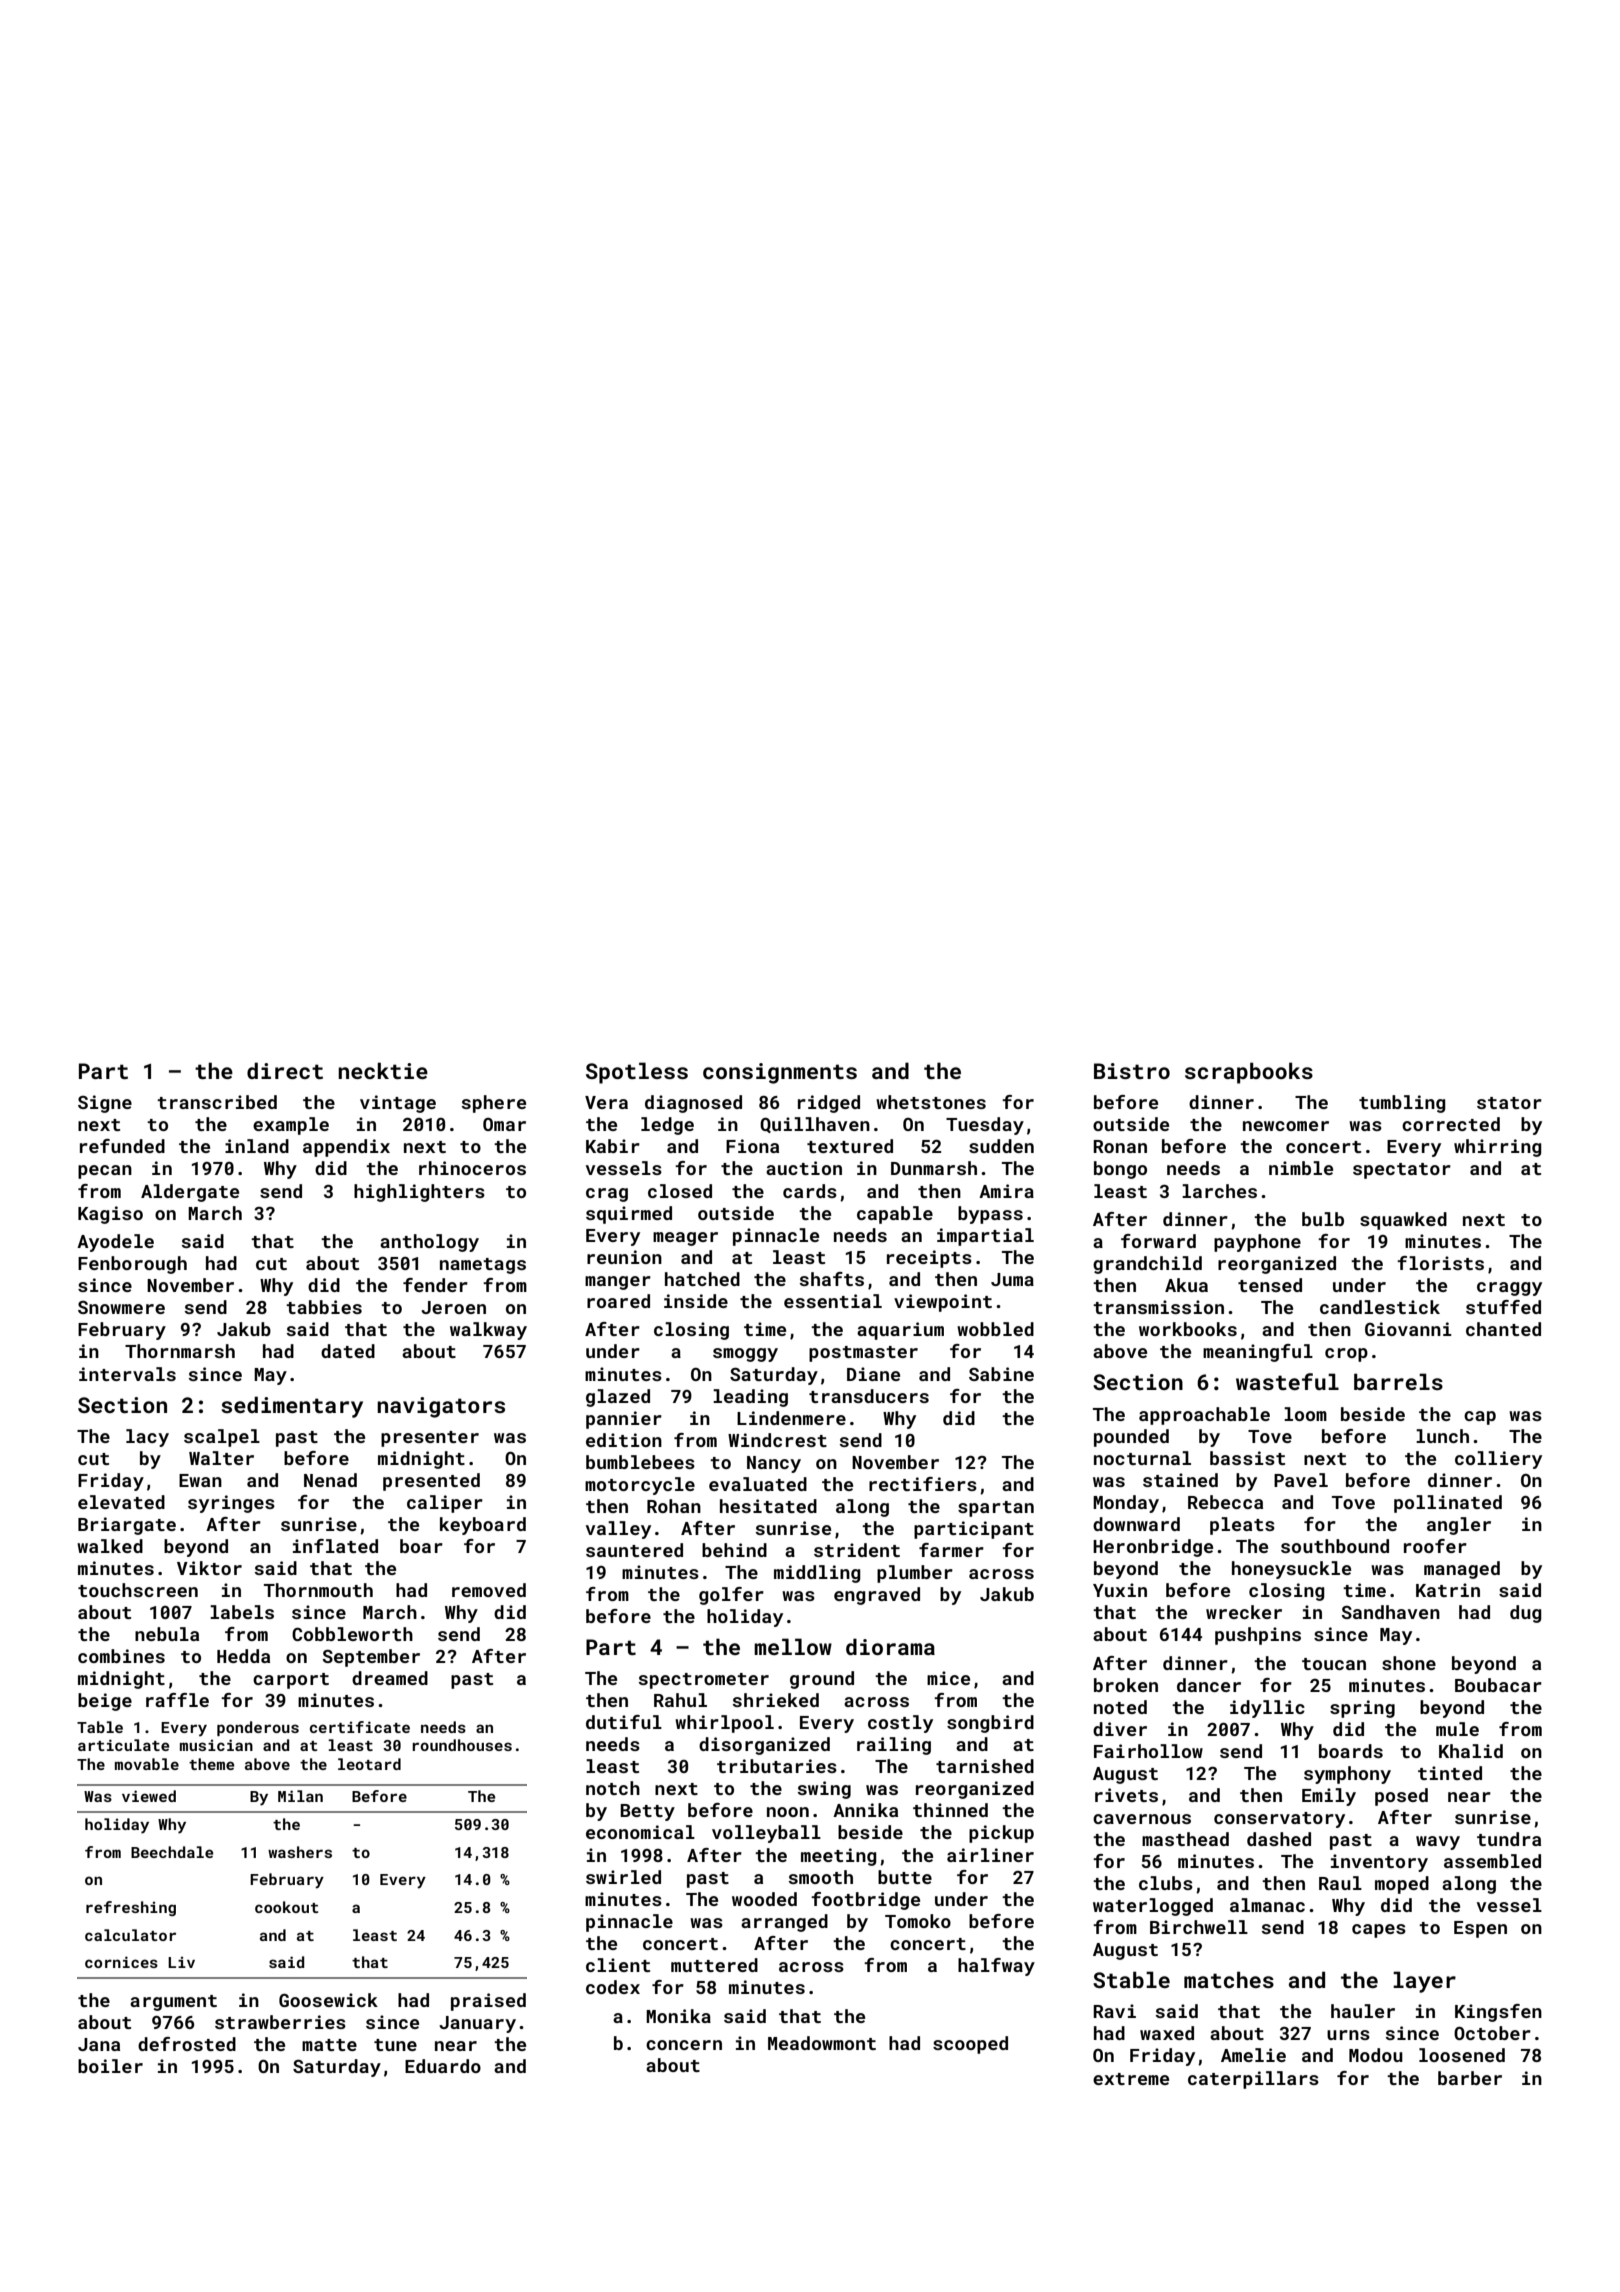 This document has height=2292, width=1620. I want to click on shone, so click(1409, 1663).
